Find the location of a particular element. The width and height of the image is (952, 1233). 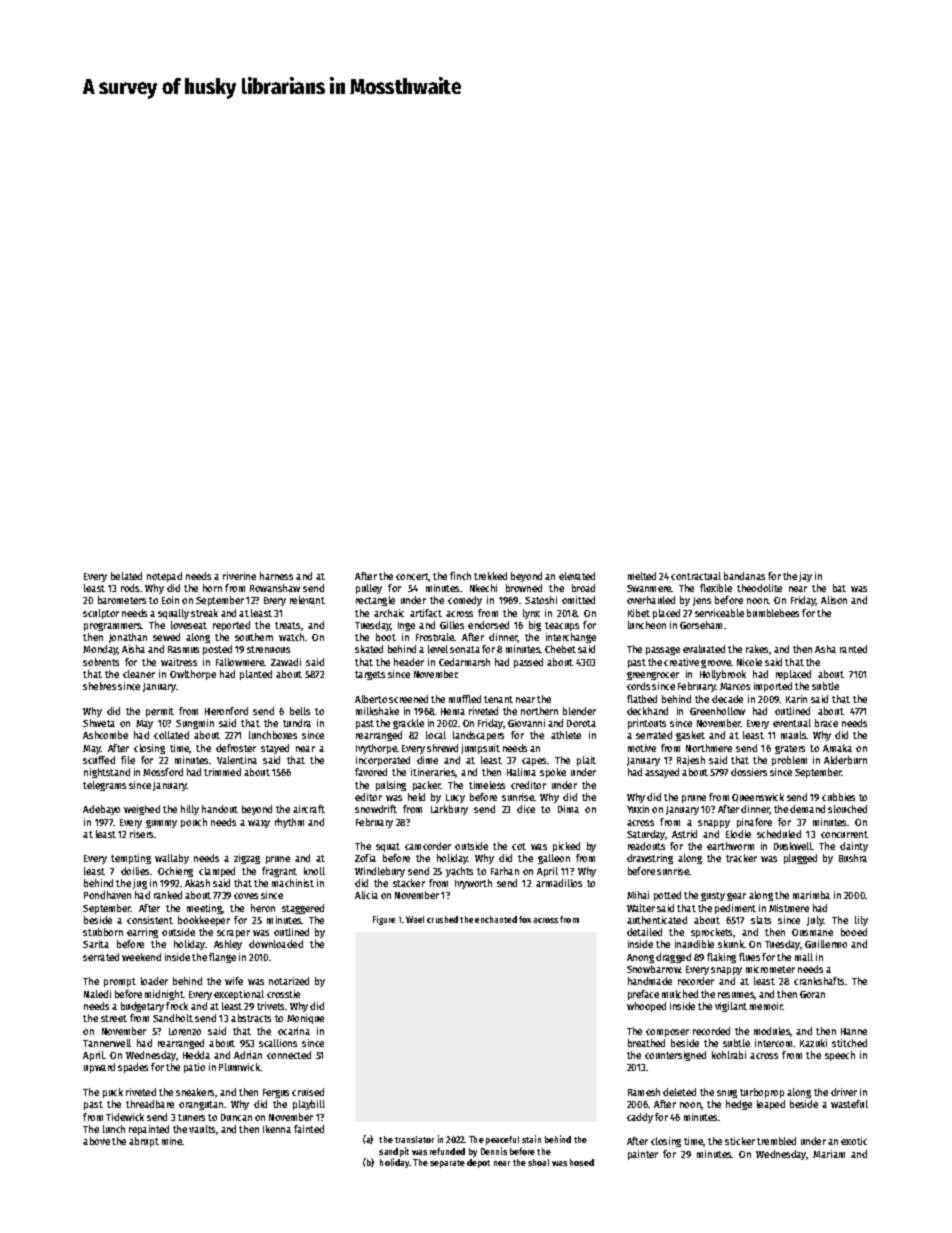

melted is located at coordinates (642, 576).
